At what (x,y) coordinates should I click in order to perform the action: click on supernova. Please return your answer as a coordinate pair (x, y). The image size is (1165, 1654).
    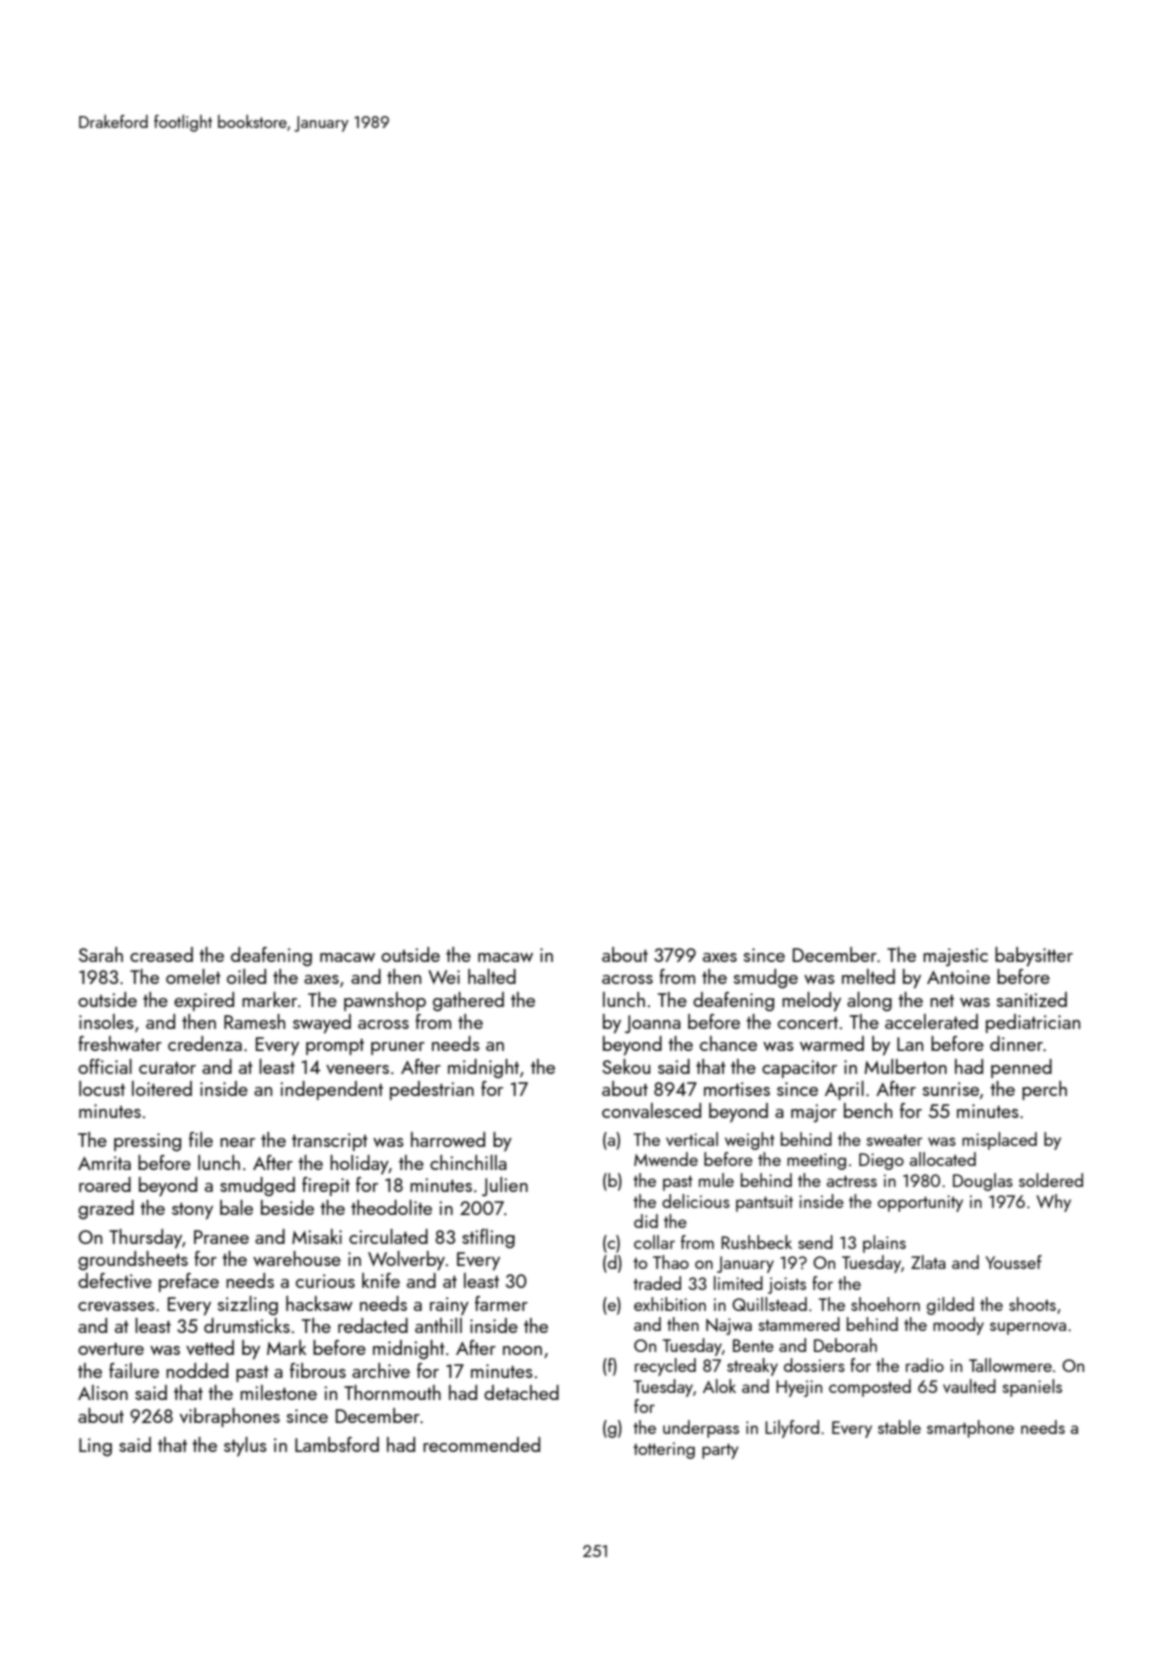
    Looking at the image, I should click on (1028, 1328).
